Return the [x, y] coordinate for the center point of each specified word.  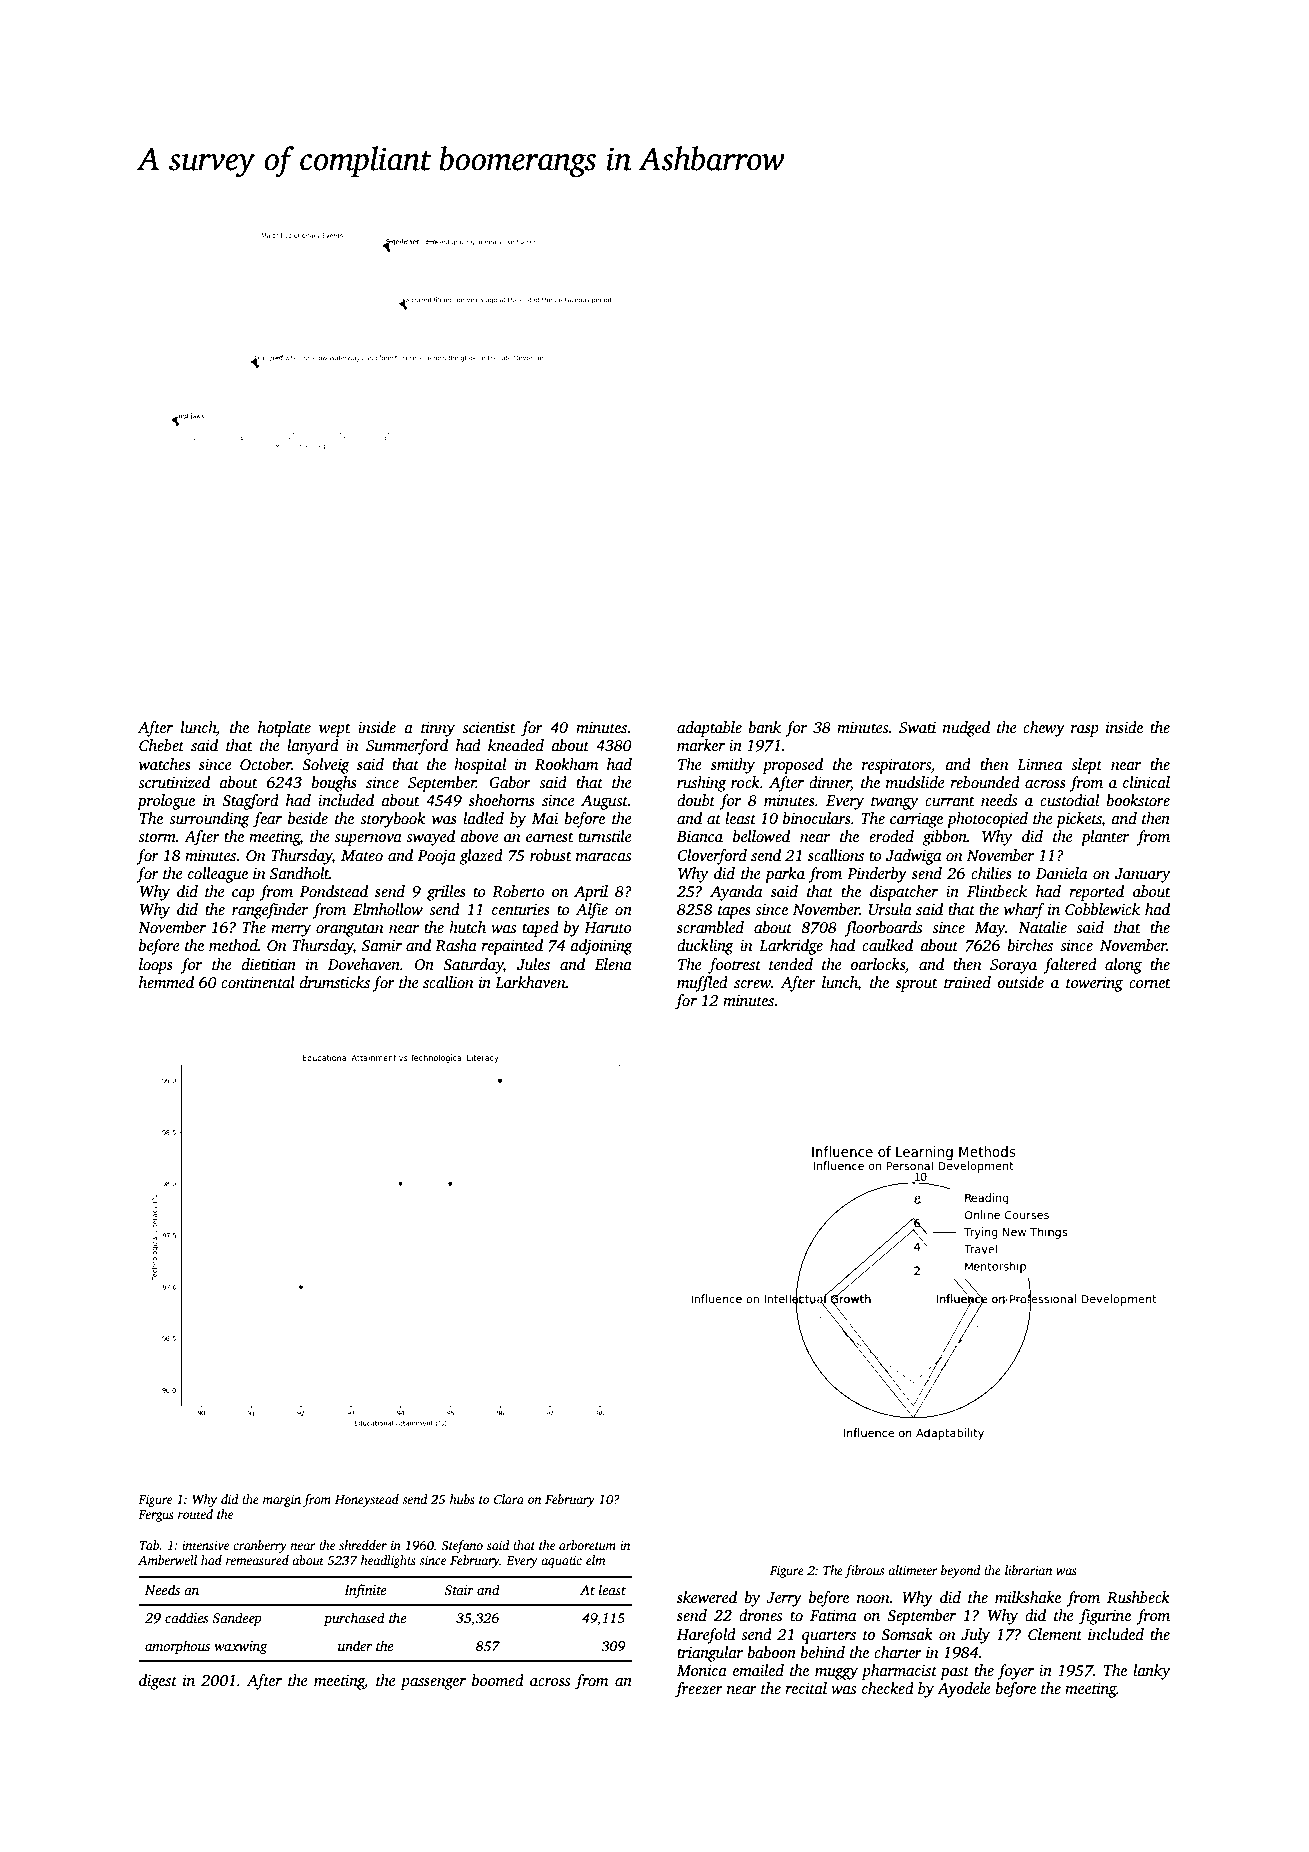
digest [158, 1682]
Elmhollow [388, 909]
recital [806, 1688]
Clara [509, 1499]
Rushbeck [1138, 1597]
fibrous [864, 1571]
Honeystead [367, 1500]
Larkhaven [530, 982]
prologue [166, 802]
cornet [1150, 983]
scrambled [710, 927]
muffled [702, 984]
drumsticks [335, 982]
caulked [887, 945]
